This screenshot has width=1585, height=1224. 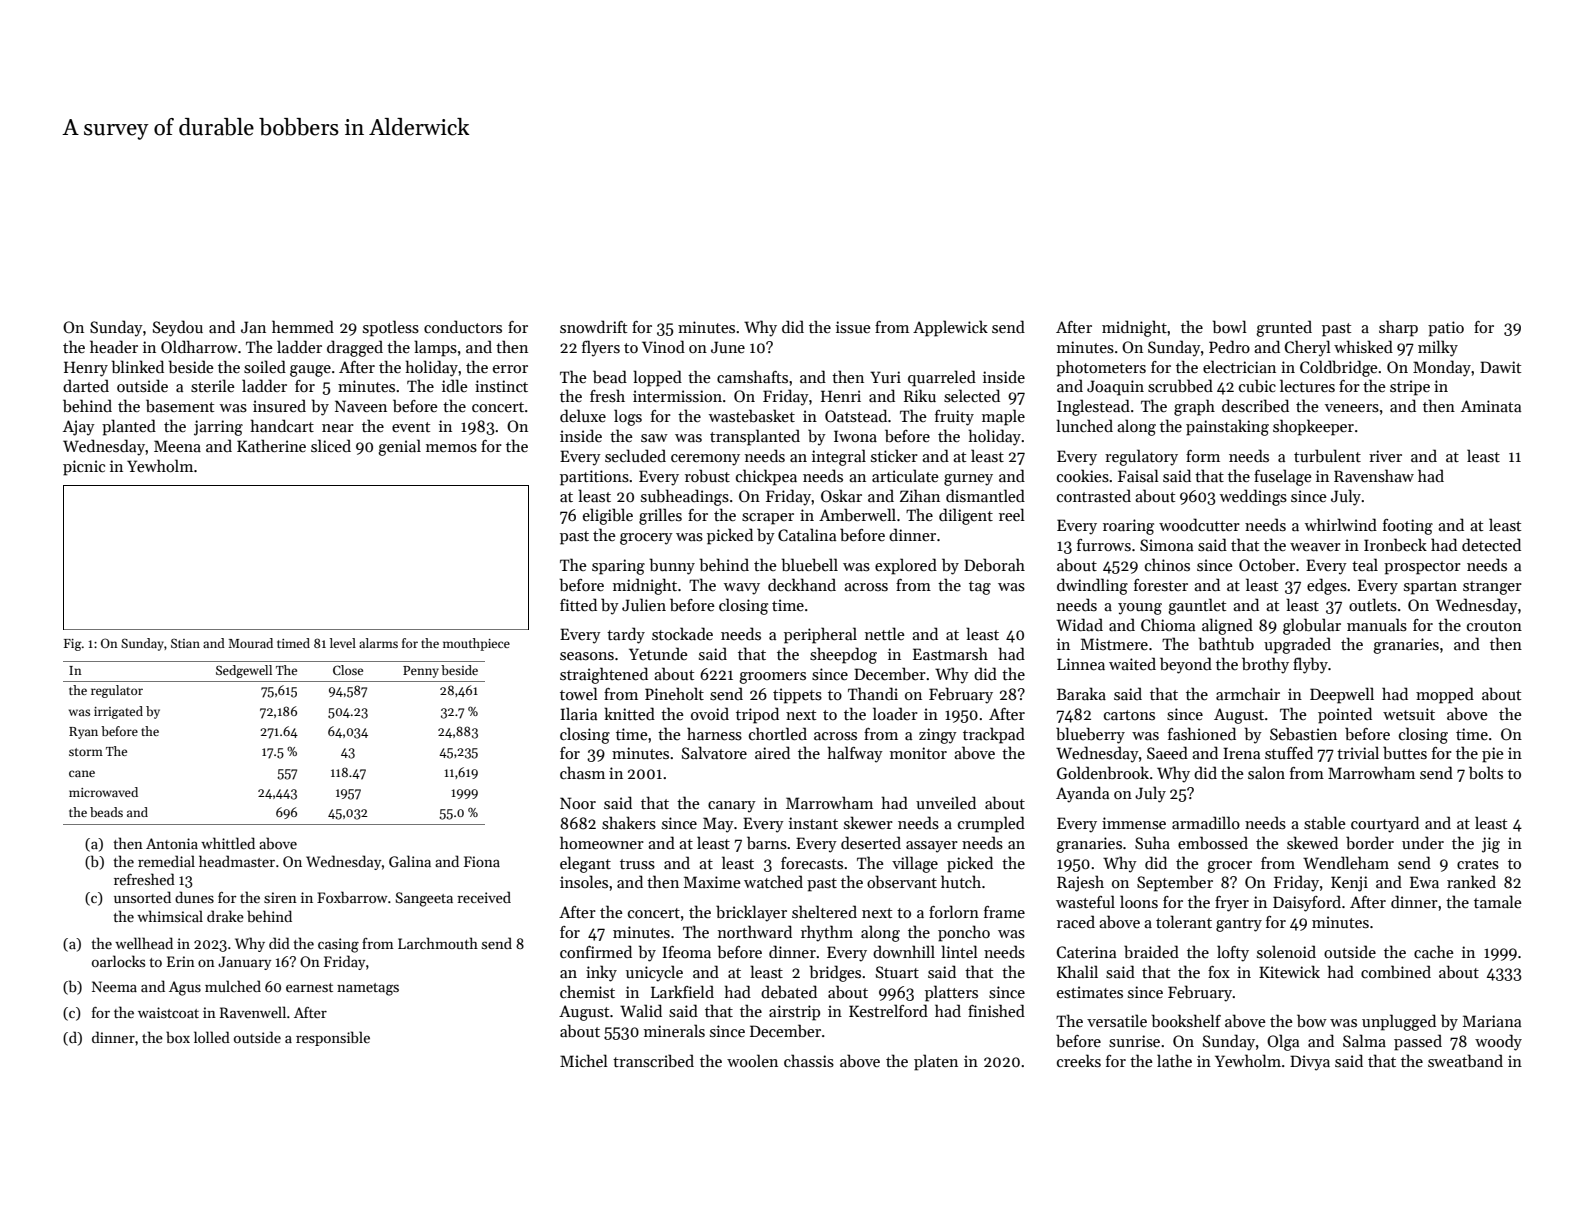 I want to click on platen, so click(x=936, y=1062).
